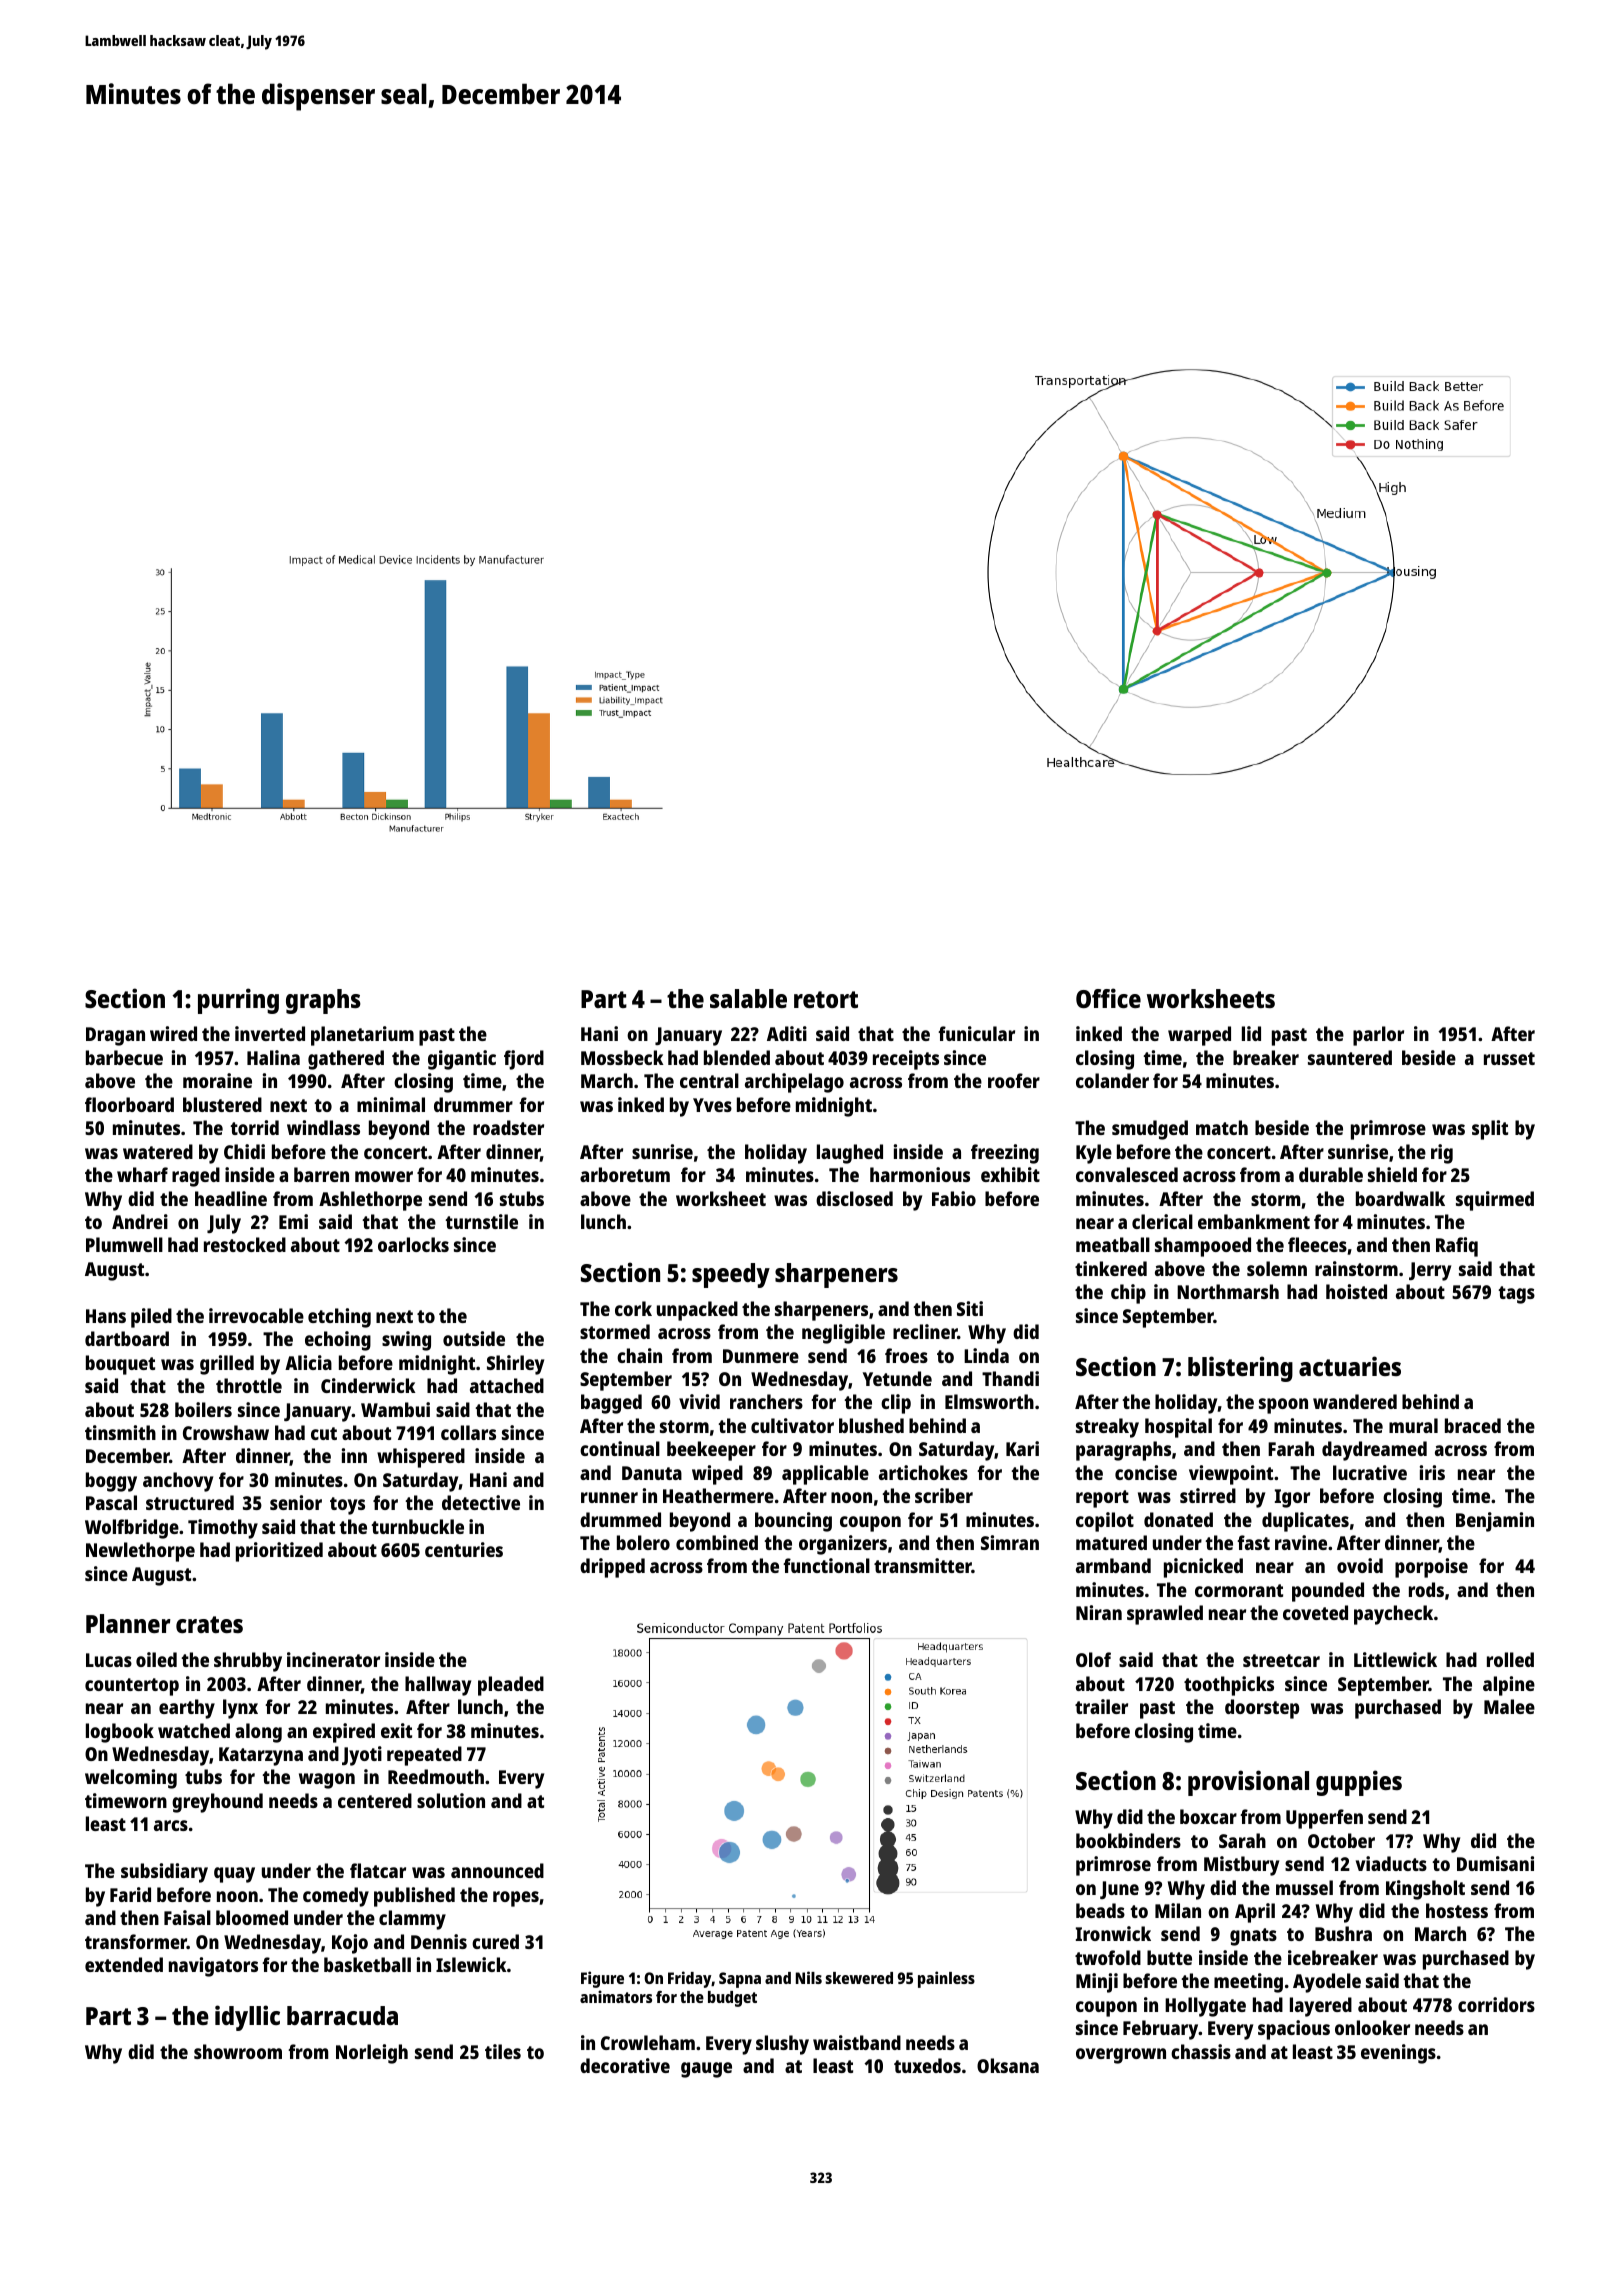  I want to click on idyllic, so click(247, 2018).
